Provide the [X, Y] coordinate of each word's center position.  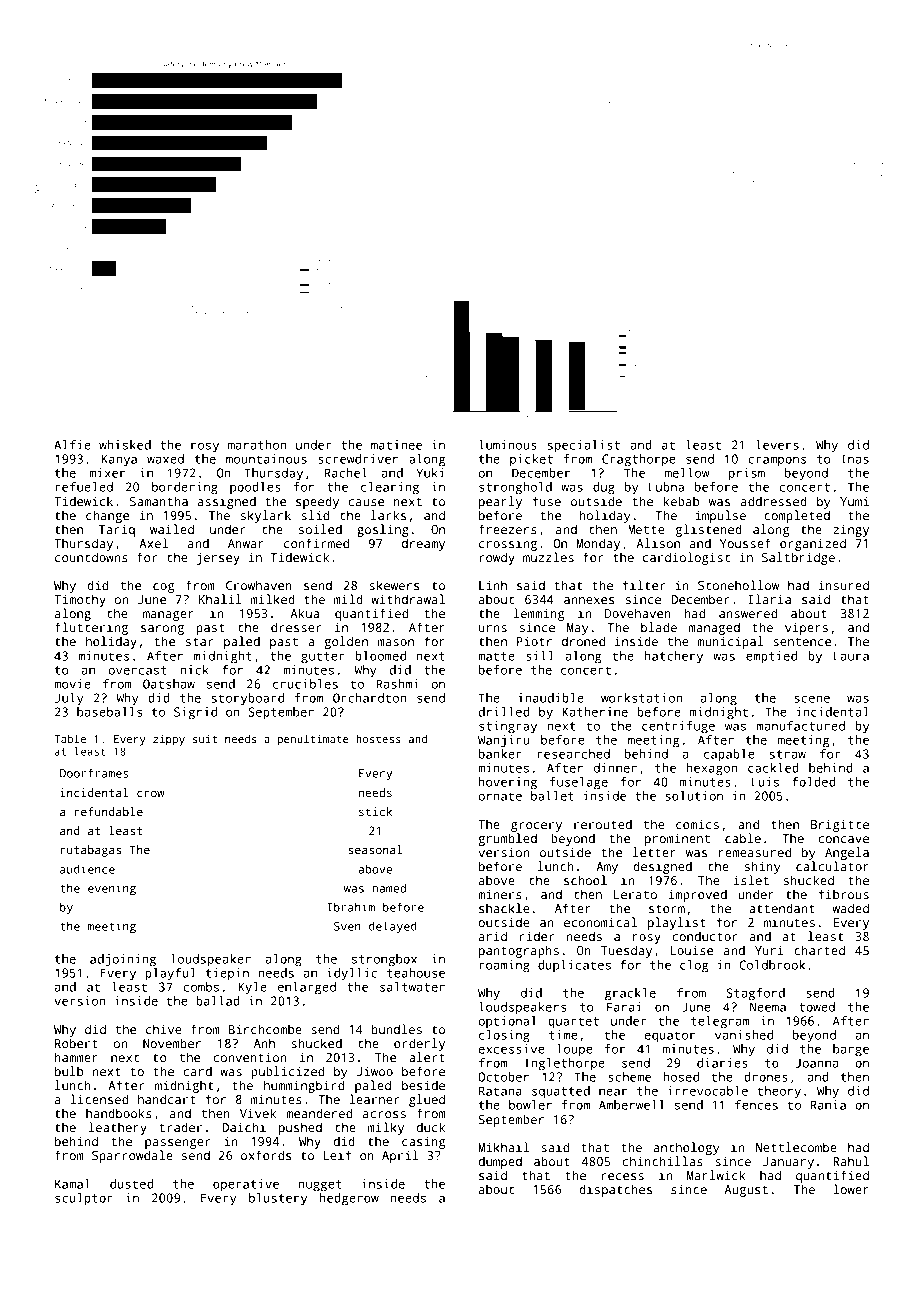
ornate [500, 796]
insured [844, 585]
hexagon [712, 769]
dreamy [423, 544]
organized [813, 544]
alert [427, 1057]
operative [246, 1185]
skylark [266, 516]
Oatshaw [169, 684]
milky [386, 1128]
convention [250, 1057]
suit [205, 739]
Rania [828, 1105]
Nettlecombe [796, 1147]
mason [396, 642]
